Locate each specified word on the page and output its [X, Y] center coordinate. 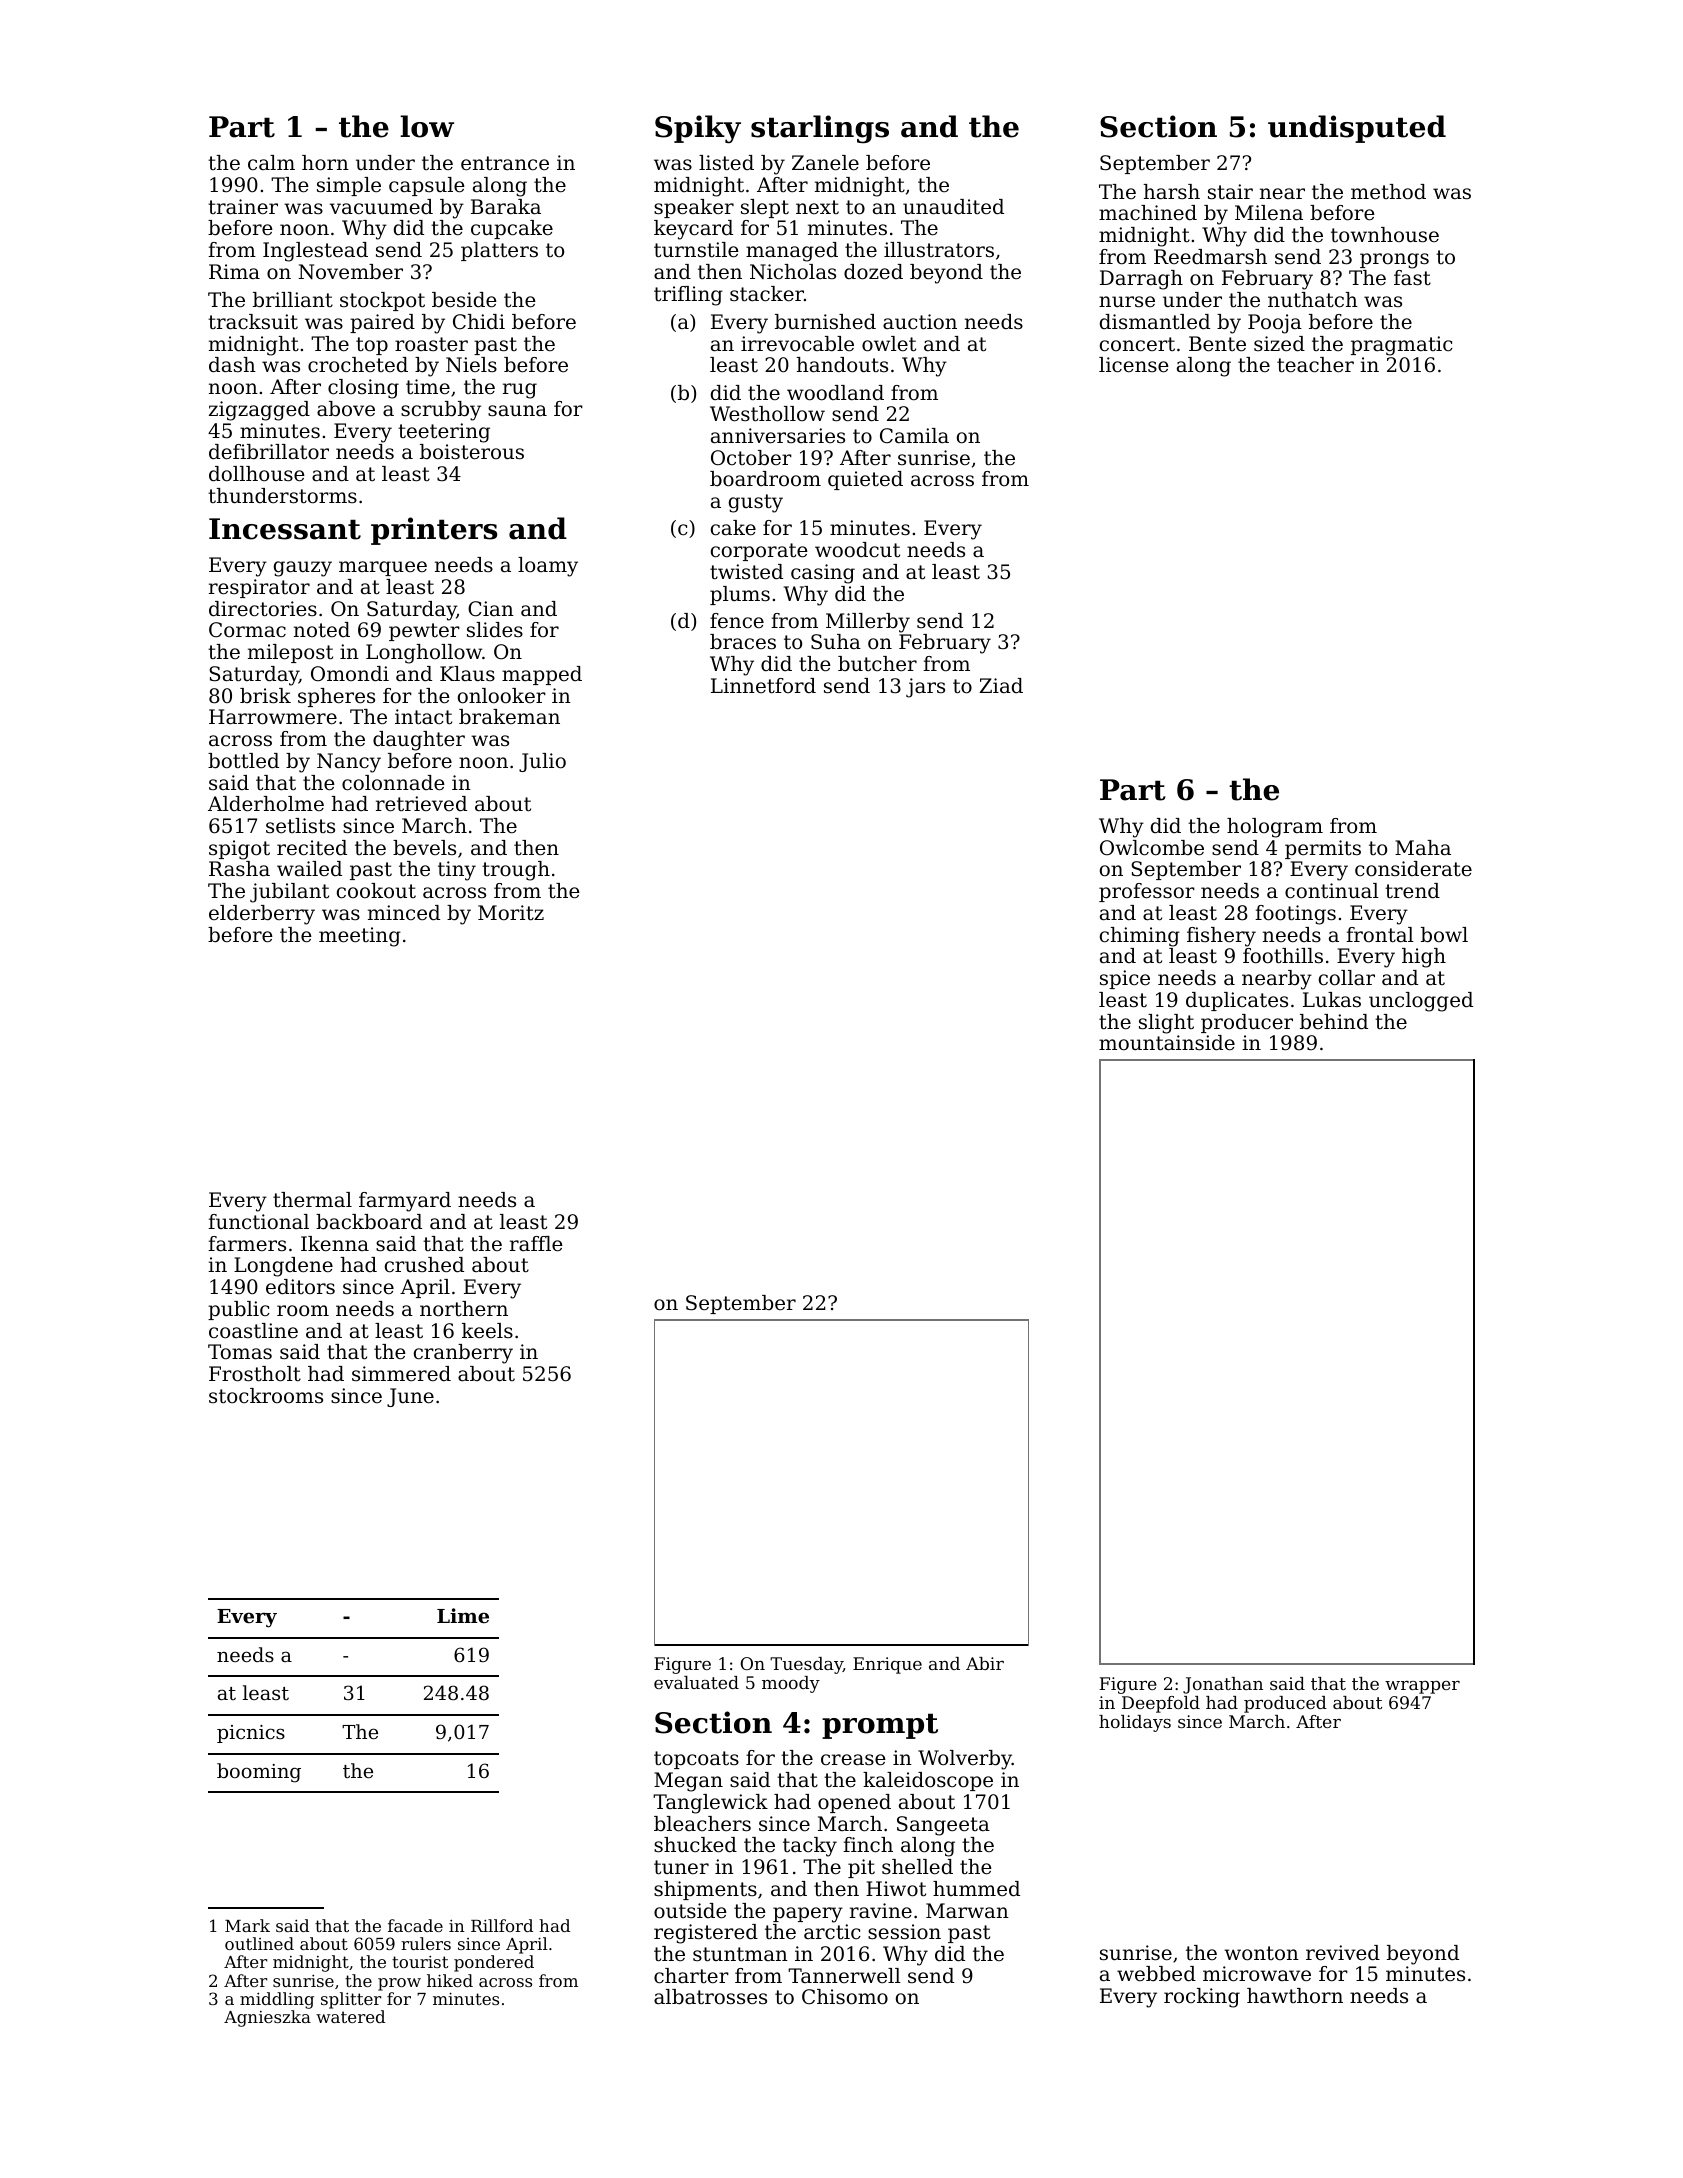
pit [861, 1868]
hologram [1275, 828]
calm [271, 162]
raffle [536, 1244]
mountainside [1167, 1043]
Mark [247, 1925]
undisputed [1357, 129]
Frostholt [255, 1374]
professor [1147, 892]
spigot [239, 850]
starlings [820, 129]
